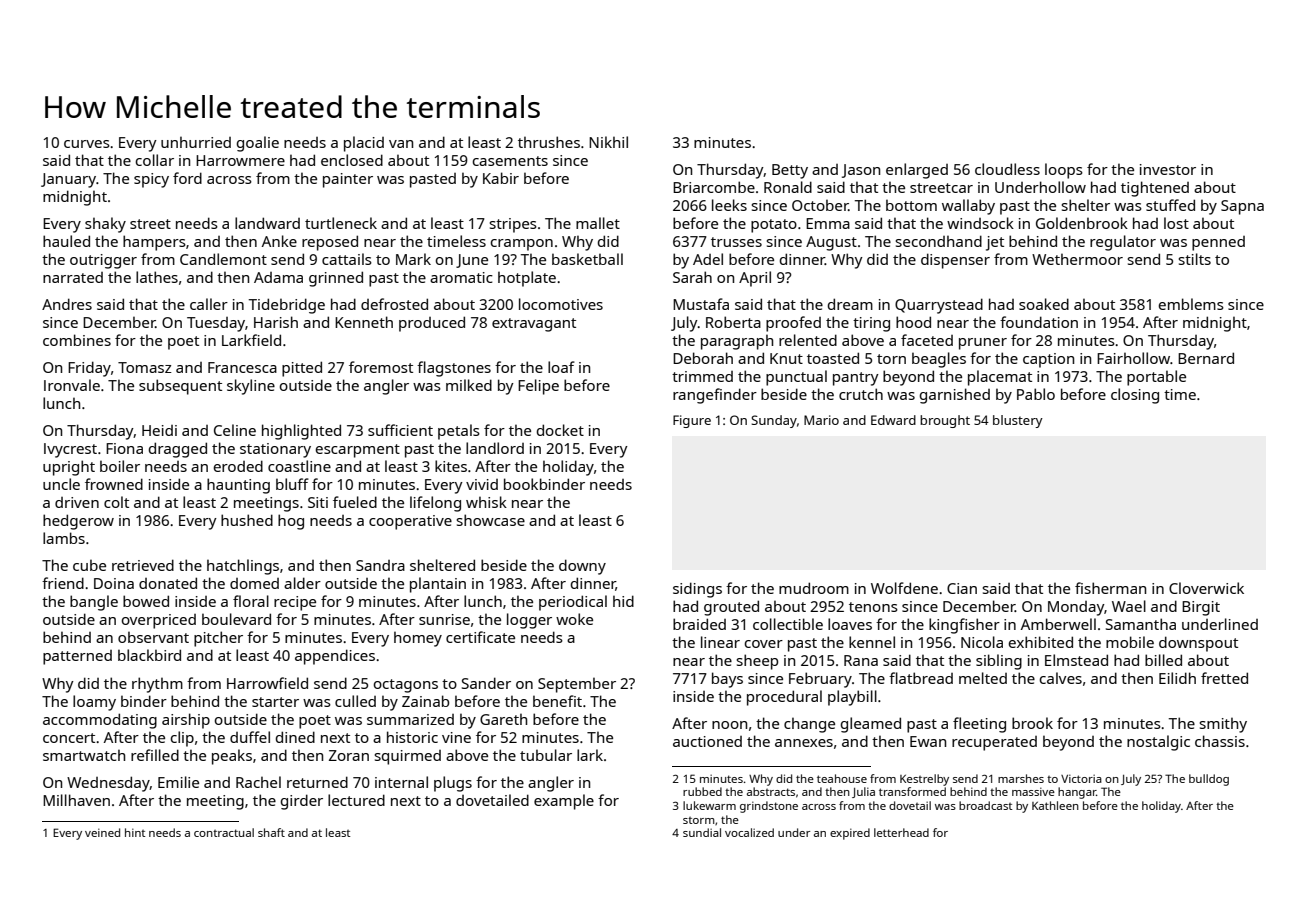  Describe the element at coordinates (486, 683) in the image. I see `Sander` at that location.
